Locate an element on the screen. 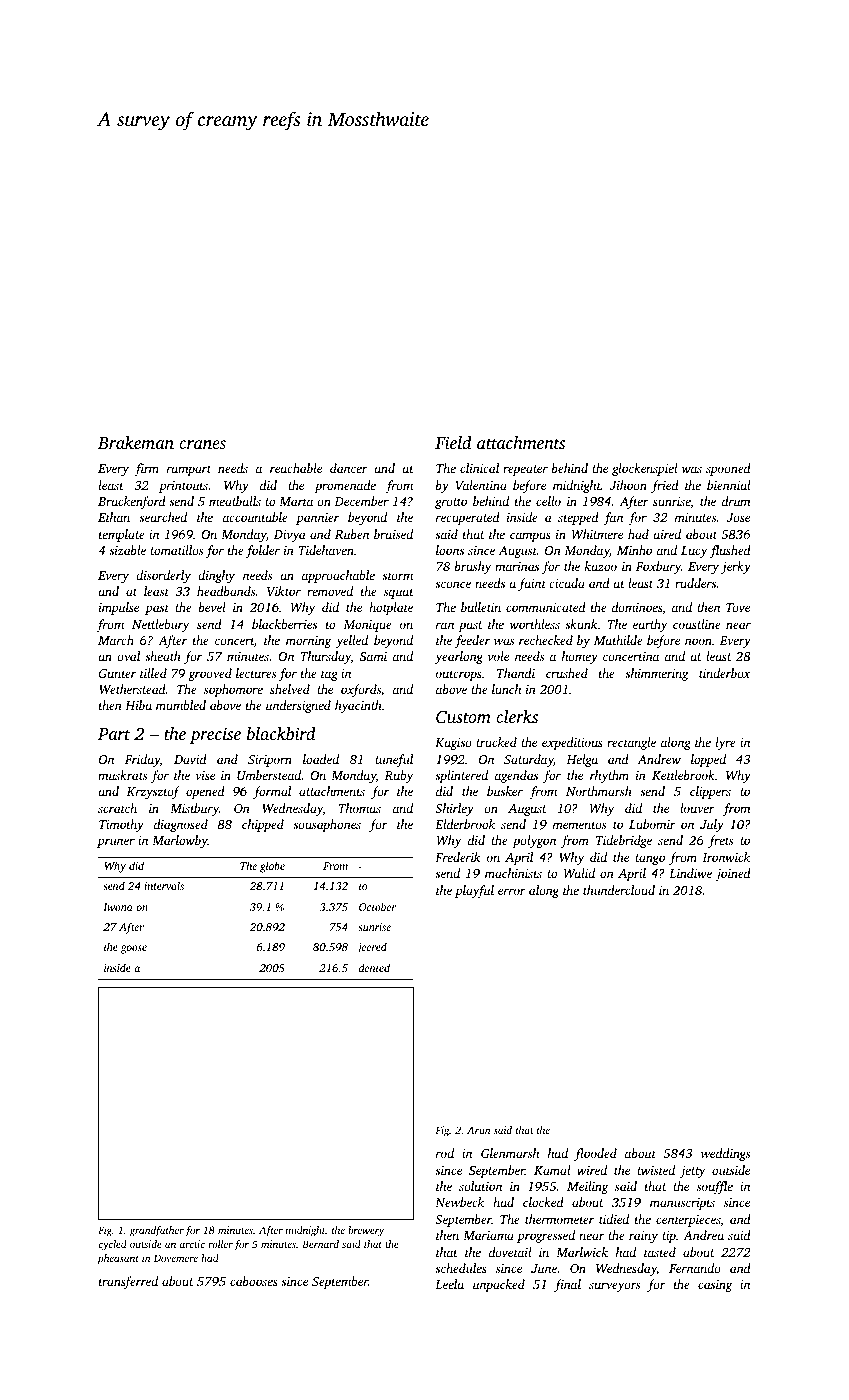 Image resolution: width=849 pixels, height=1400 pixels. vise is located at coordinates (205, 775).
